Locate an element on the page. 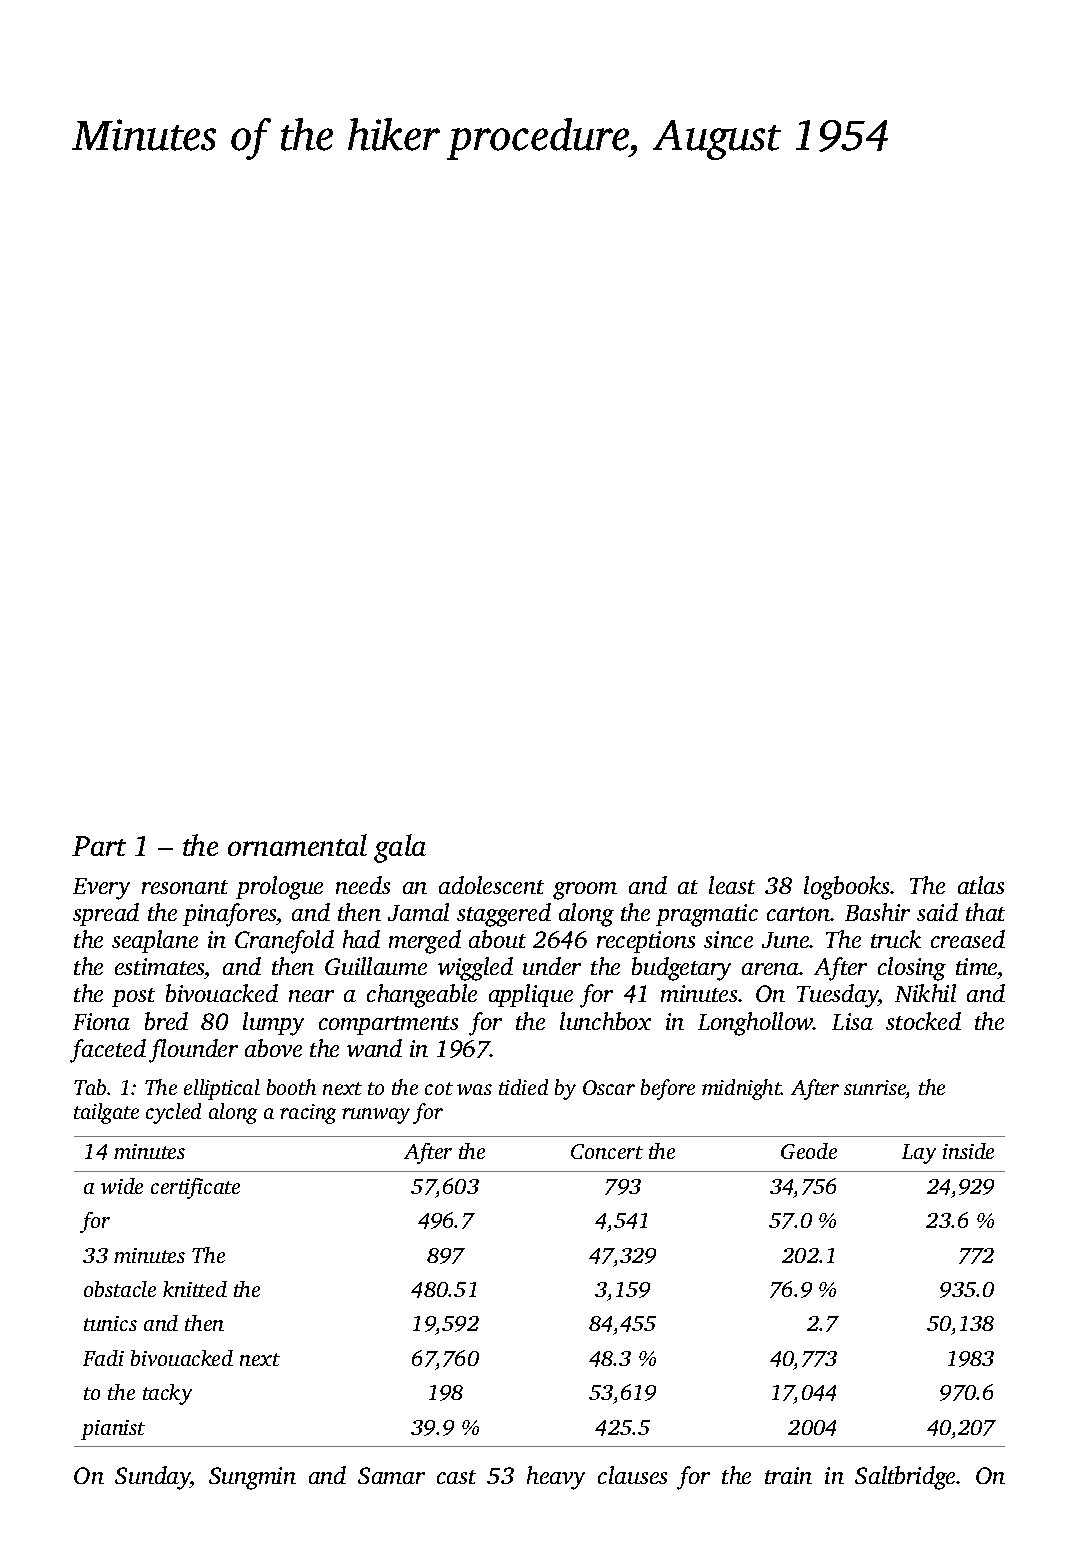 Image resolution: width=1079 pixels, height=1563 pixels. Every is located at coordinates (101, 889).
